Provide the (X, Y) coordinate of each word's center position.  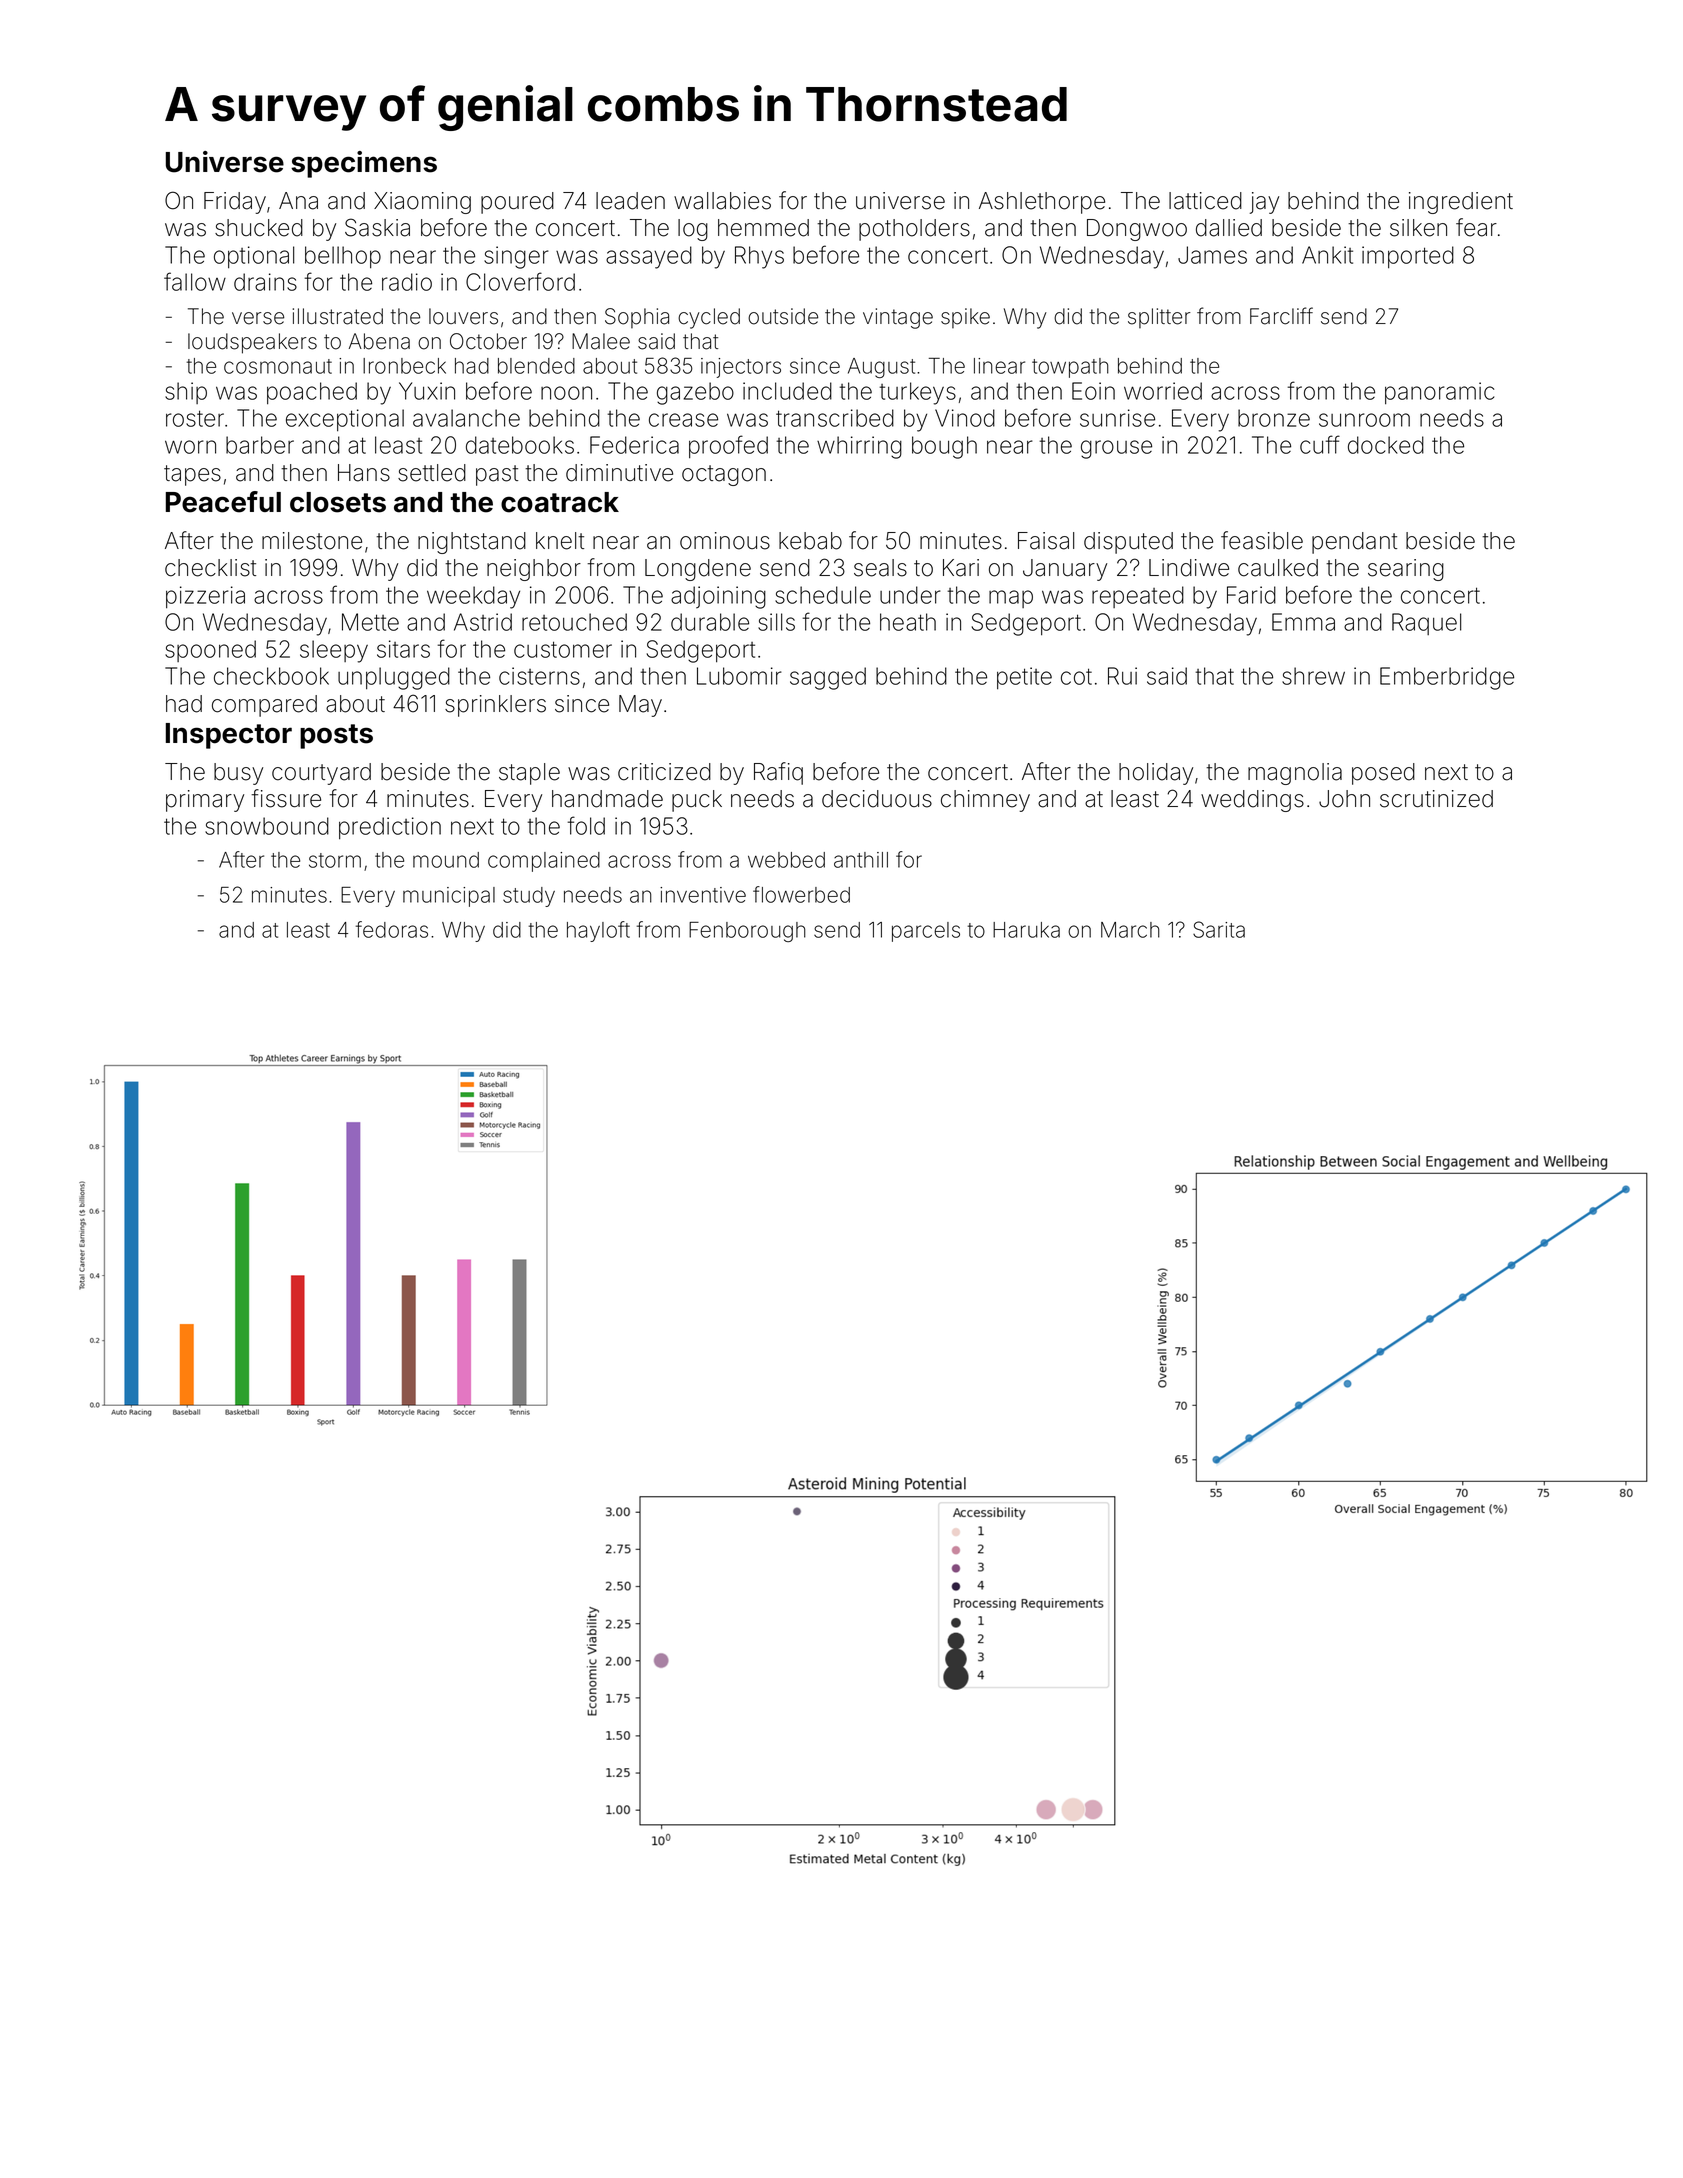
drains (265, 282)
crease (683, 420)
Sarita (1219, 929)
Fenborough (747, 932)
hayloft (598, 931)
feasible (1262, 540)
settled (432, 473)
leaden (630, 201)
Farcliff (1281, 316)
